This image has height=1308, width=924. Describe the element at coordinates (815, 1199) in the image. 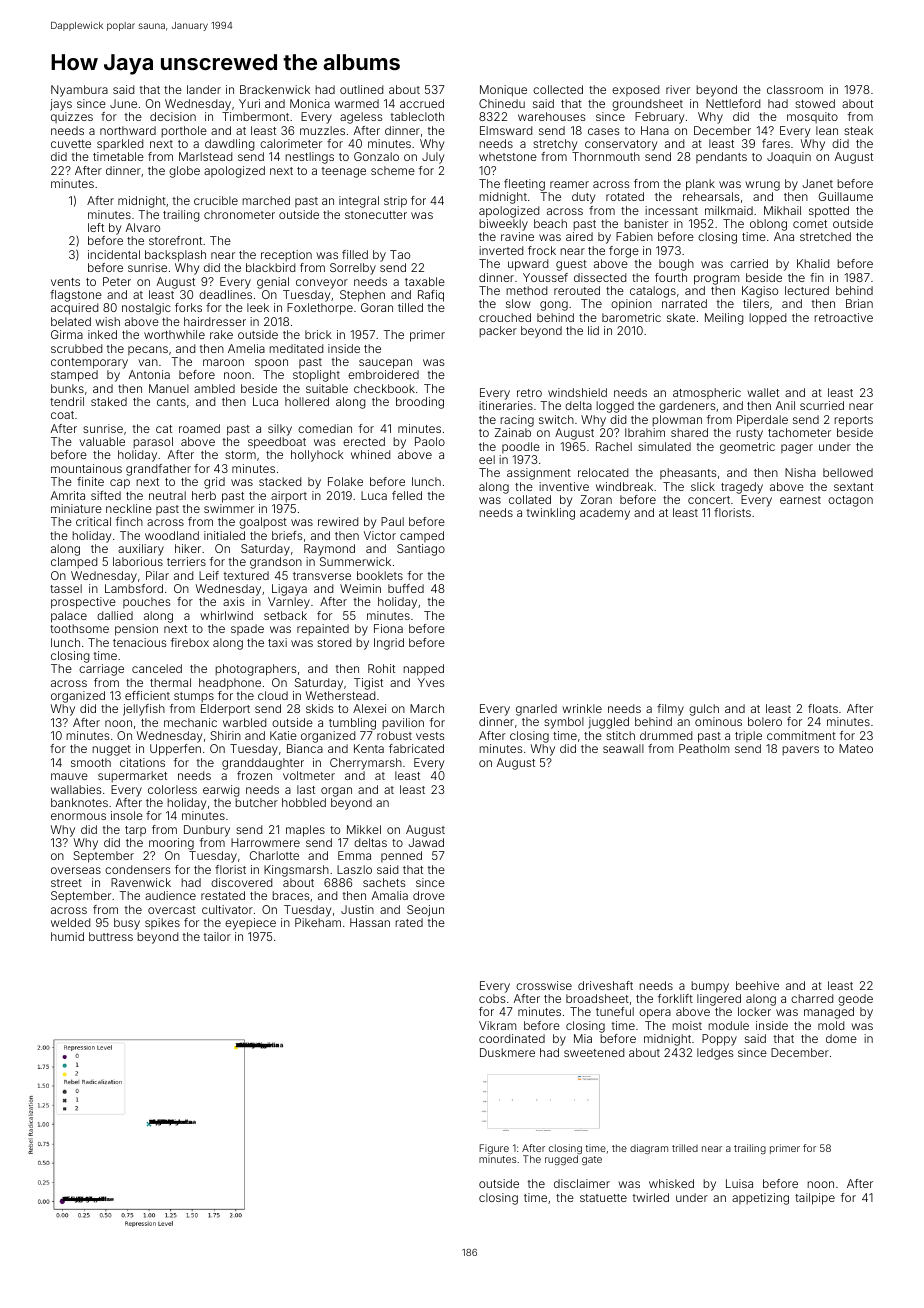

I see `tailpipe` at that location.
